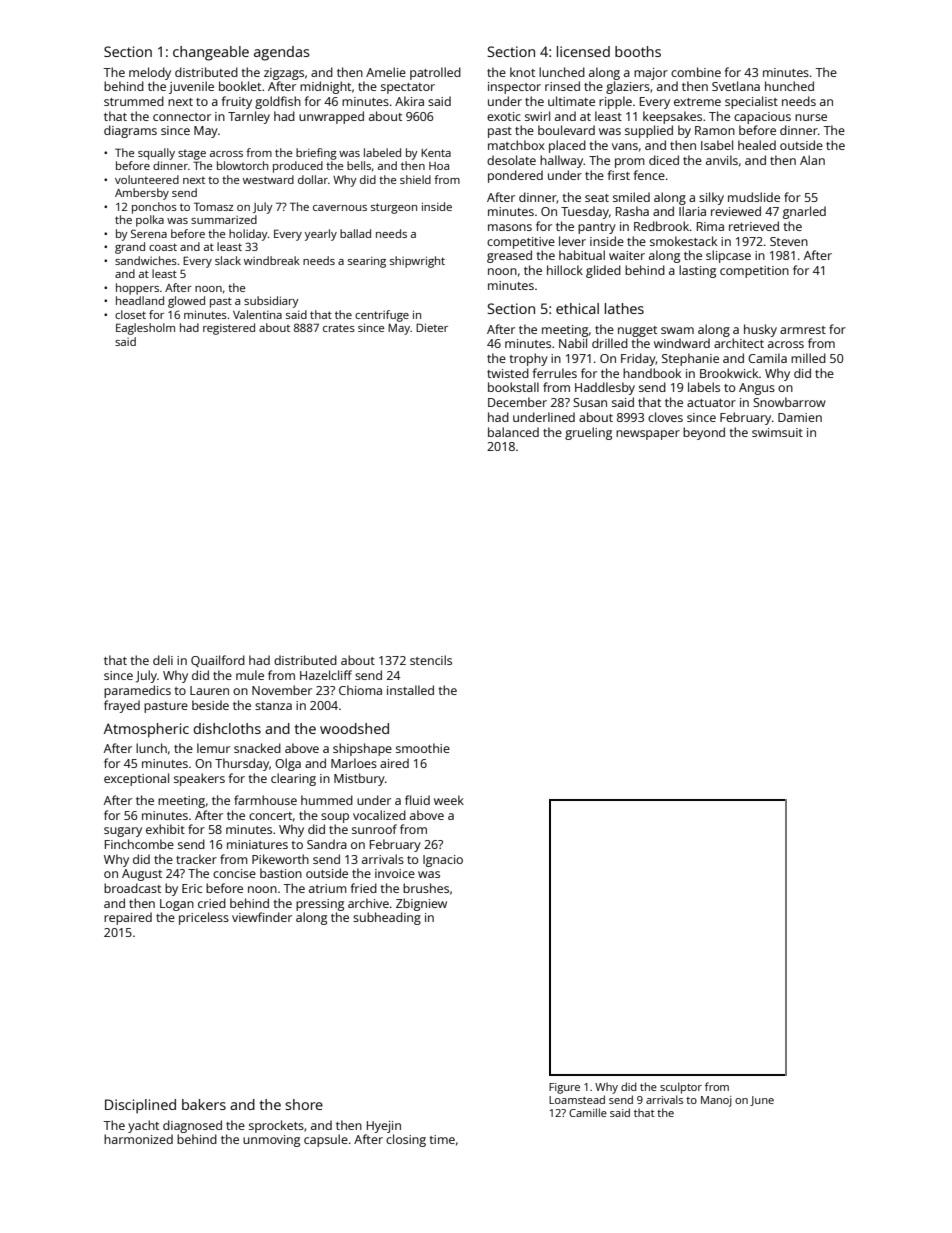 The height and width of the page is (1233, 952). Describe the element at coordinates (728, 256) in the page. I see `slipcase` at that location.
